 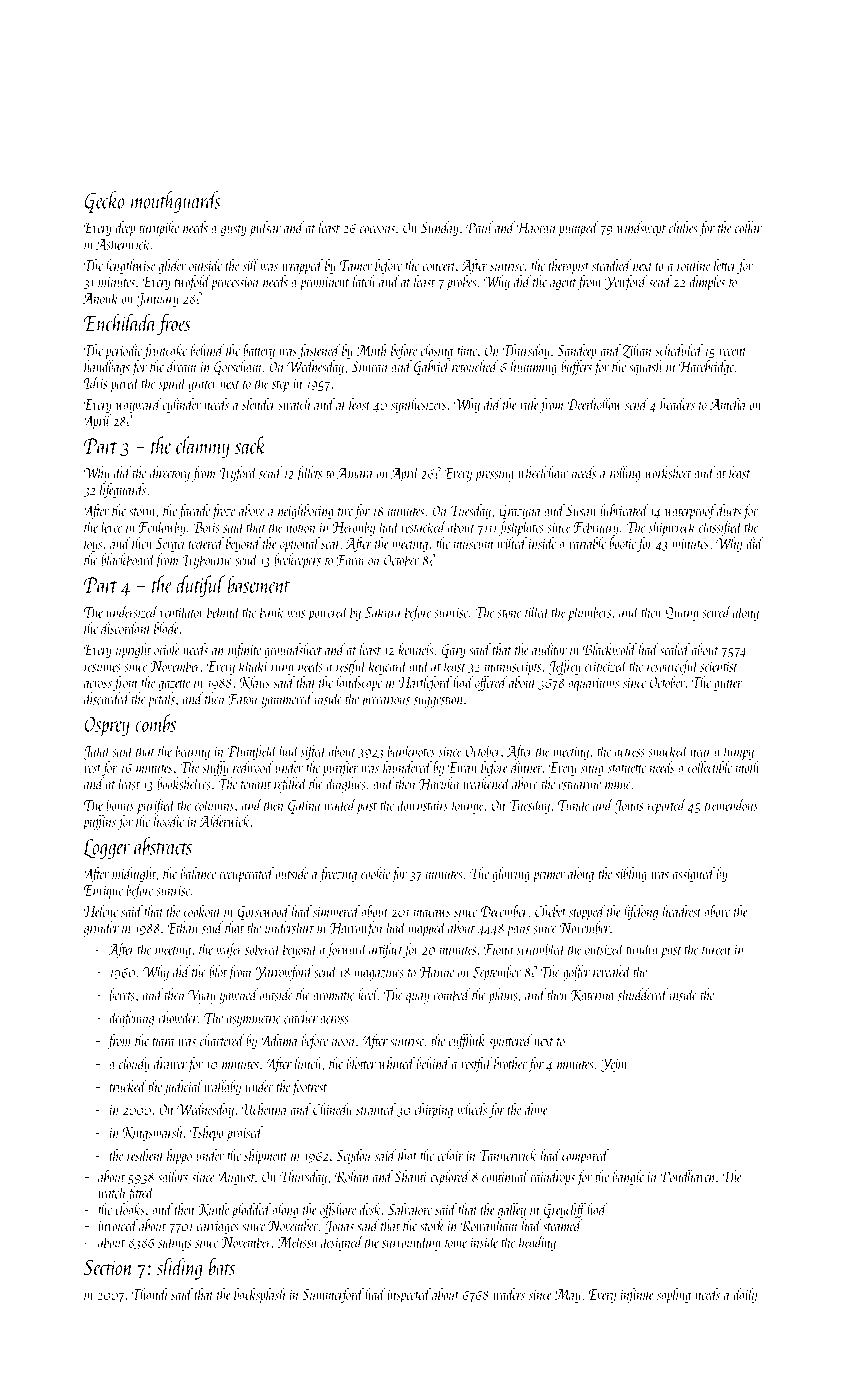 What do you see at coordinates (683, 227) in the screenshot?
I see `chilies` at bounding box center [683, 227].
